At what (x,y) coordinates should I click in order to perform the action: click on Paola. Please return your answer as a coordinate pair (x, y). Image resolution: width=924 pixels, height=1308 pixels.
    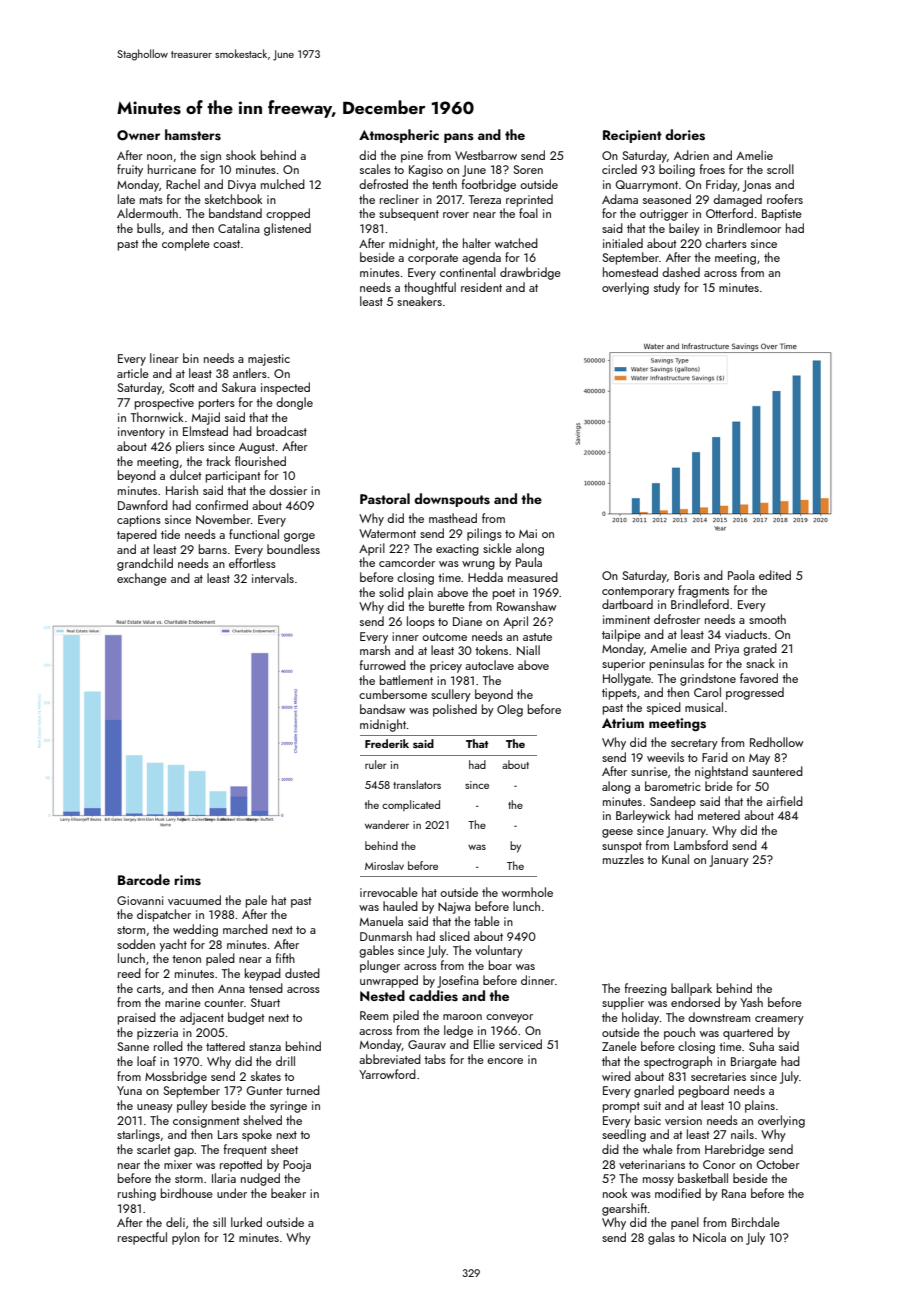
    Looking at the image, I should click on (741, 575).
